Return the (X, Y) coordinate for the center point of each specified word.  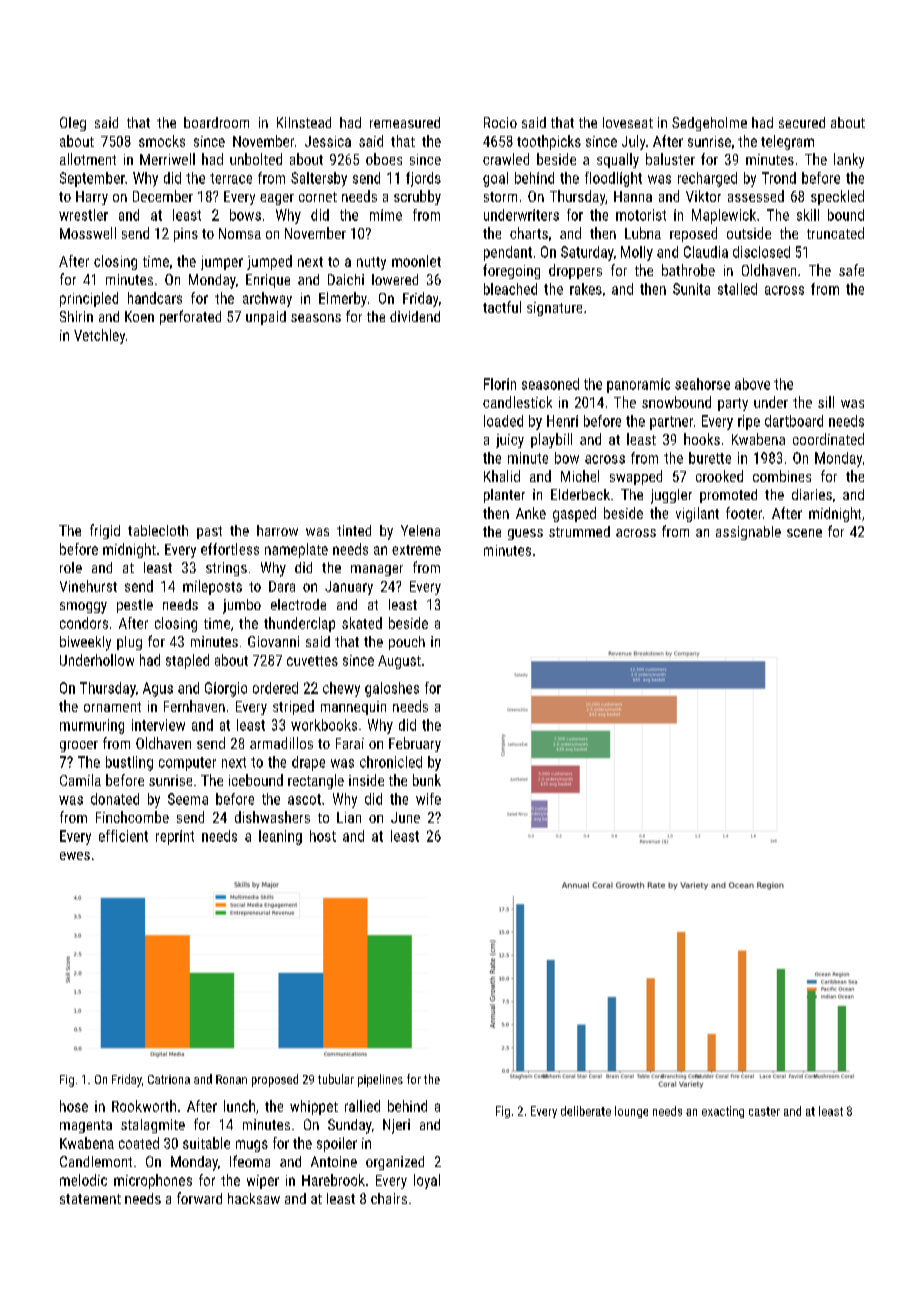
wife (428, 799)
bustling (129, 763)
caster (764, 1111)
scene (804, 533)
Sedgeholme (709, 124)
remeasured (405, 122)
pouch (407, 643)
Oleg (73, 124)
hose (74, 1106)
